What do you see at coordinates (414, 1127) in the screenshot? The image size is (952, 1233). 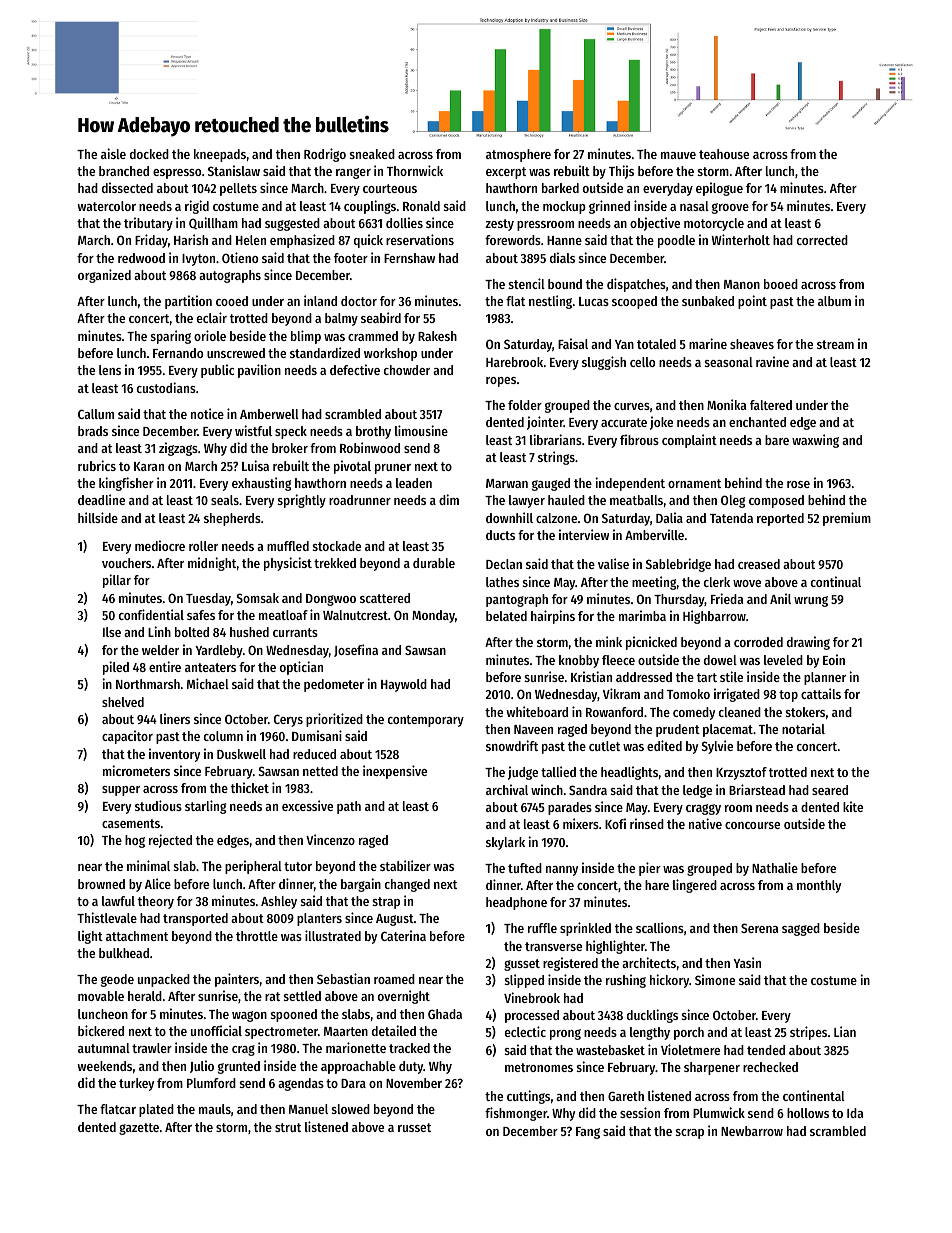 I see `russet` at bounding box center [414, 1127].
